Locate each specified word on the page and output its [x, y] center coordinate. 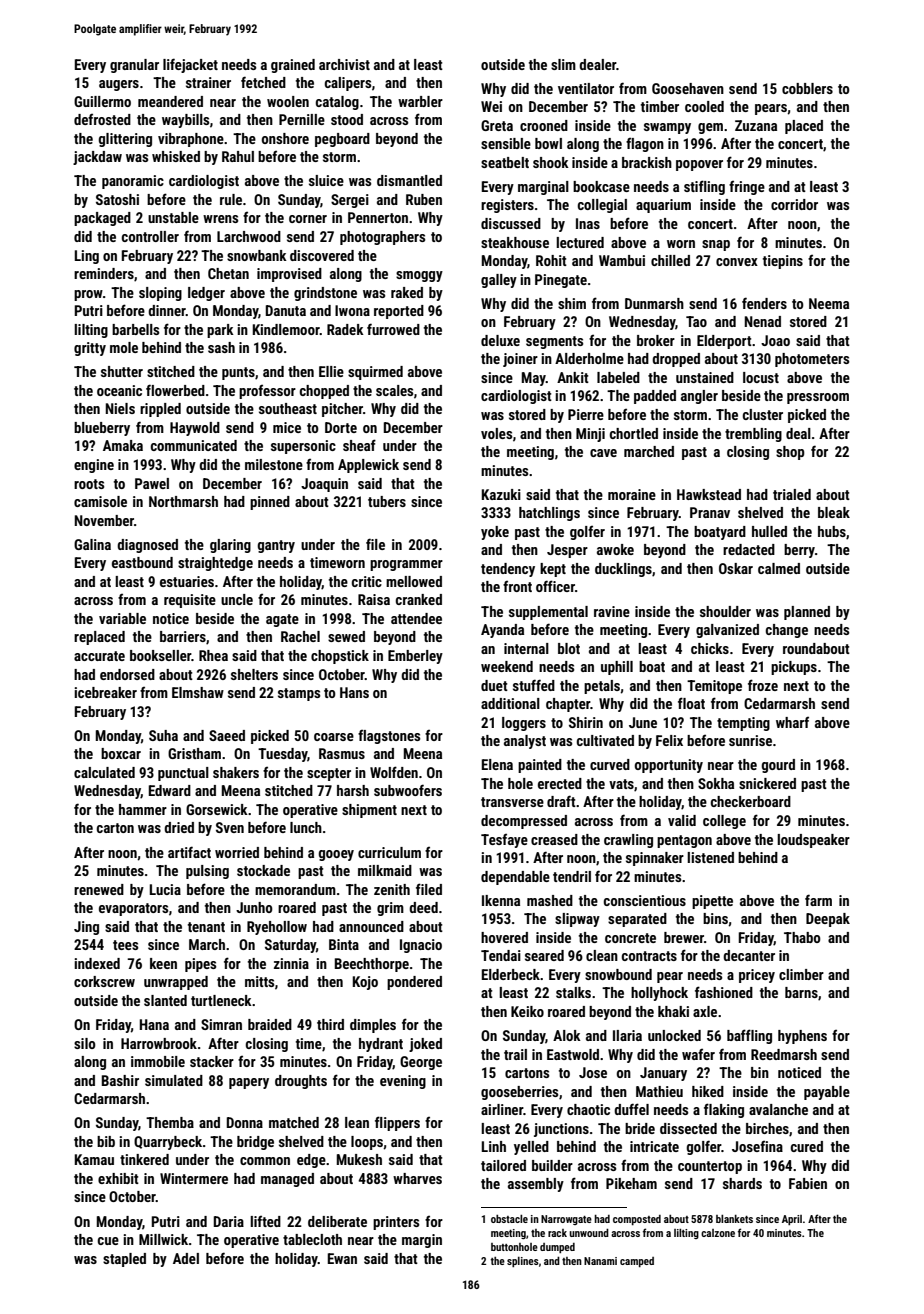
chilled [670, 260]
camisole [100, 501]
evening [403, 1082]
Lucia [165, 889]
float [691, 703]
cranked [419, 599]
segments [554, 342]
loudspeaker [813, 841]
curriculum [389, 852]
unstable [173, 217]
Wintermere [194, 1178]
